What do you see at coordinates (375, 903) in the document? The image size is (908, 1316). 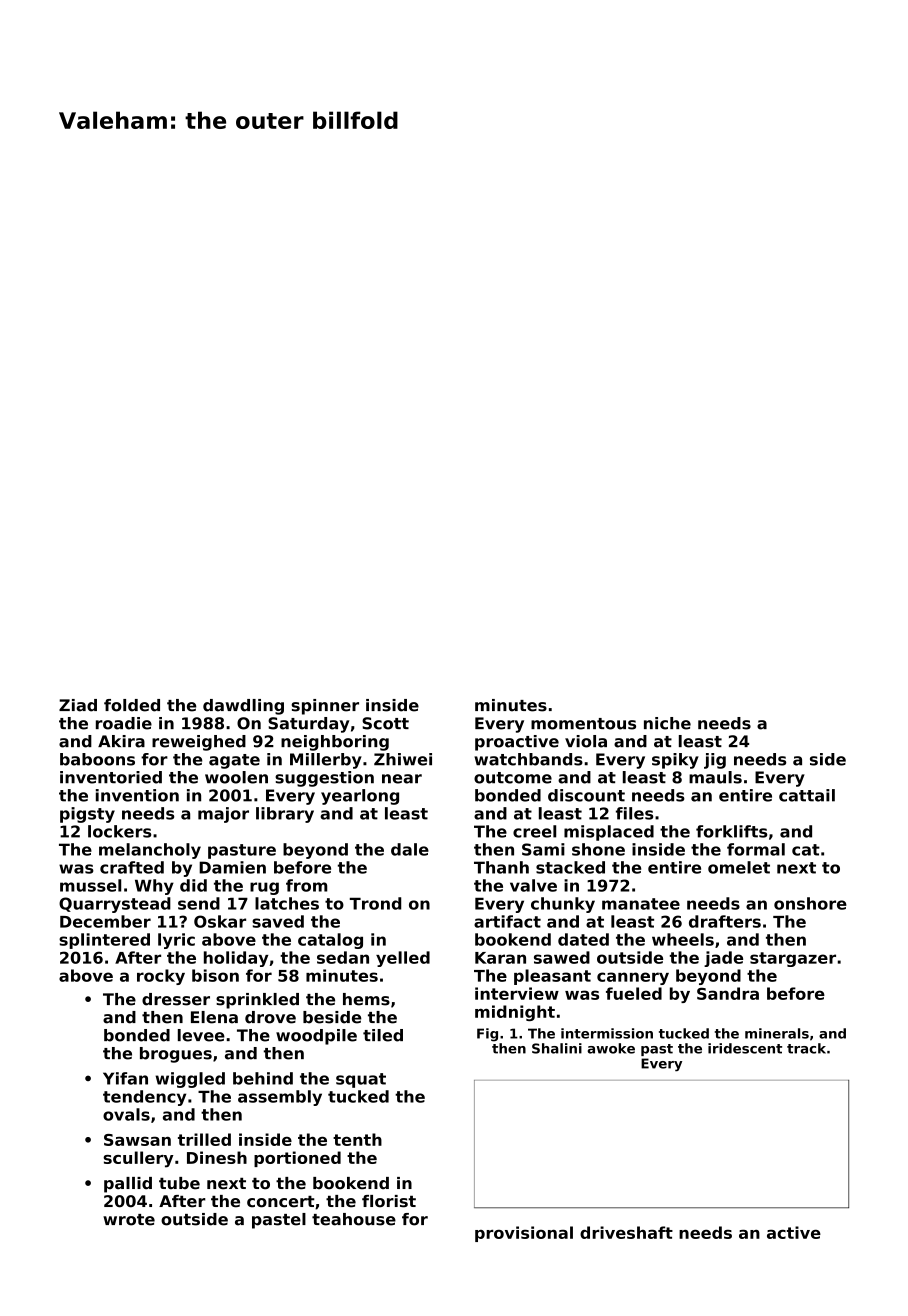 I see `Trond` at bounding box center [375, 903].
